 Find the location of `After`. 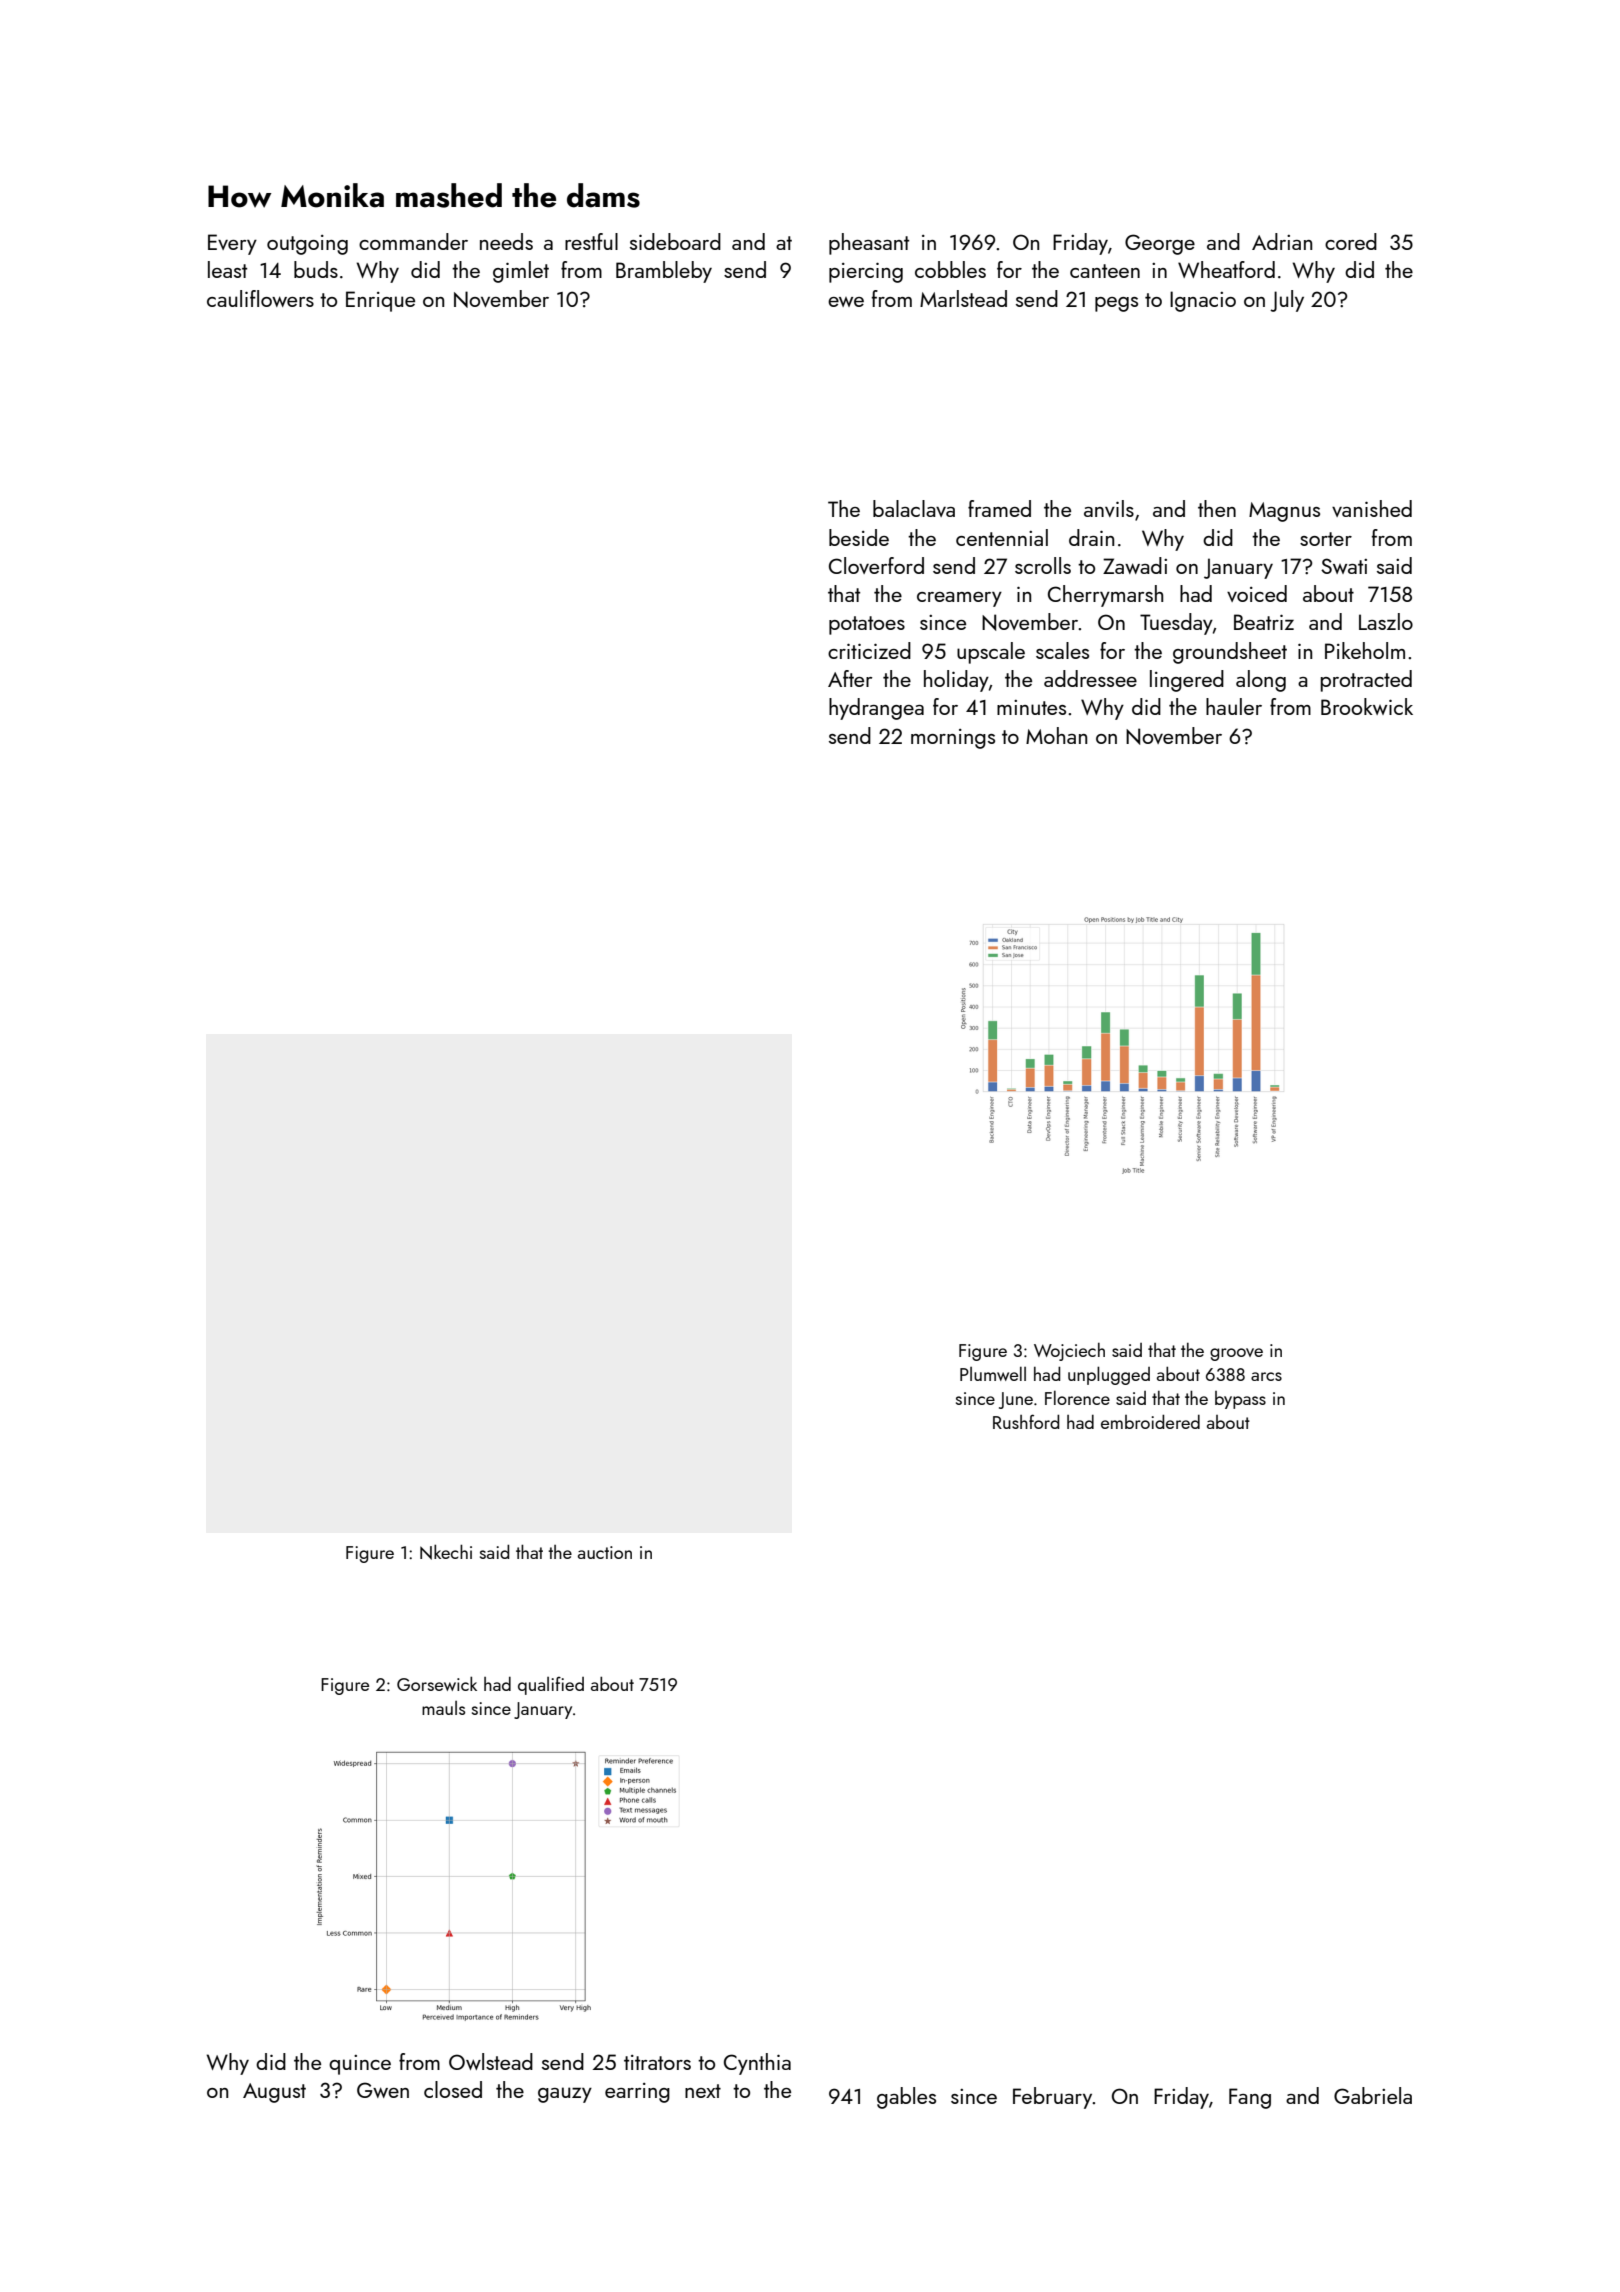

After is located at coordinates (850, 678).
